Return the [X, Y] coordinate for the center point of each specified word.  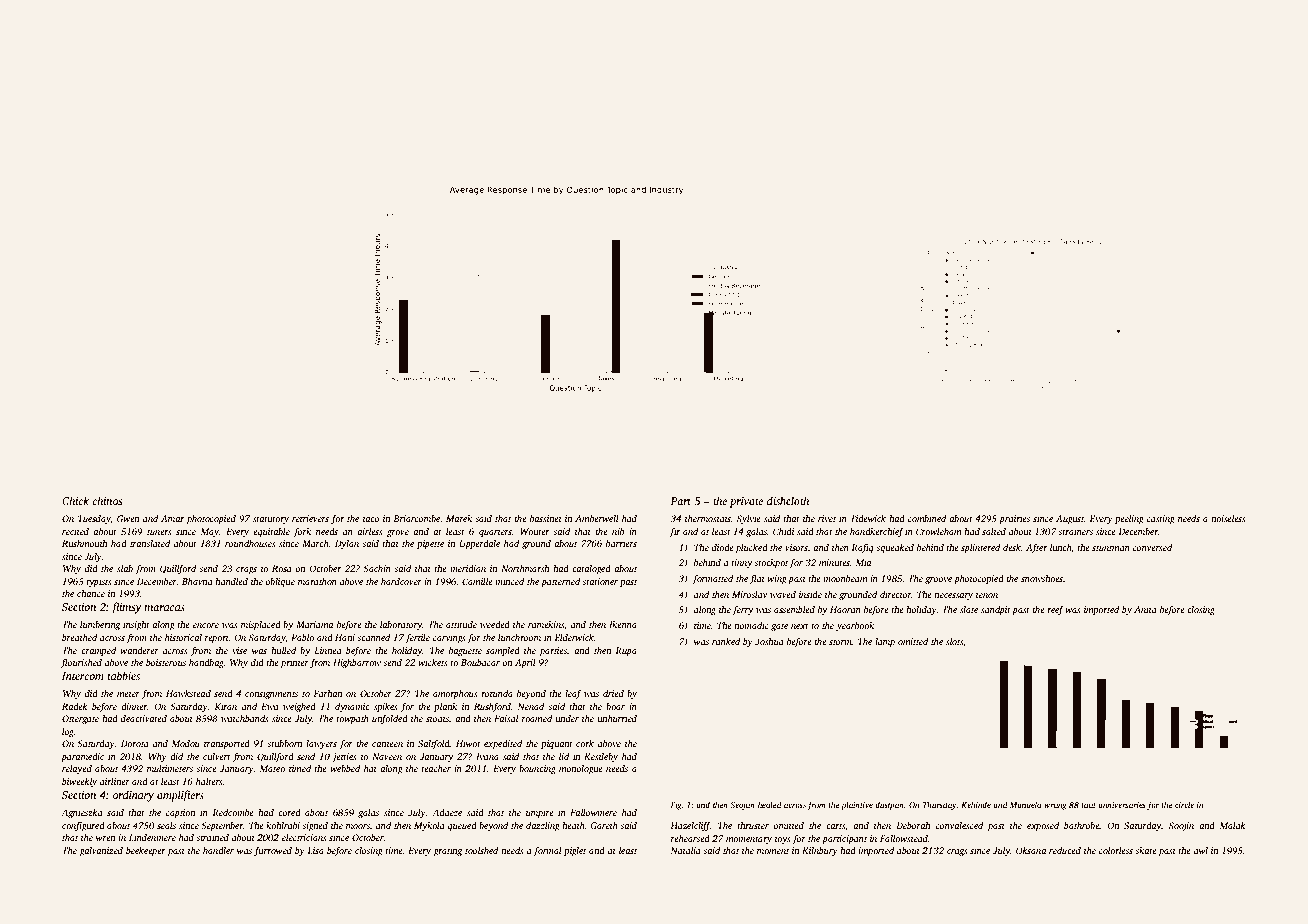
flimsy [126, 608]
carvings [449, 638]
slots [954, 641]
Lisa [316, 850]
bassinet [546, 518]
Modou [186, 743]
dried [613, 693]
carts [835, 826]
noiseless [1228, 518]
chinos [107, 500]
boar [615, 706]
